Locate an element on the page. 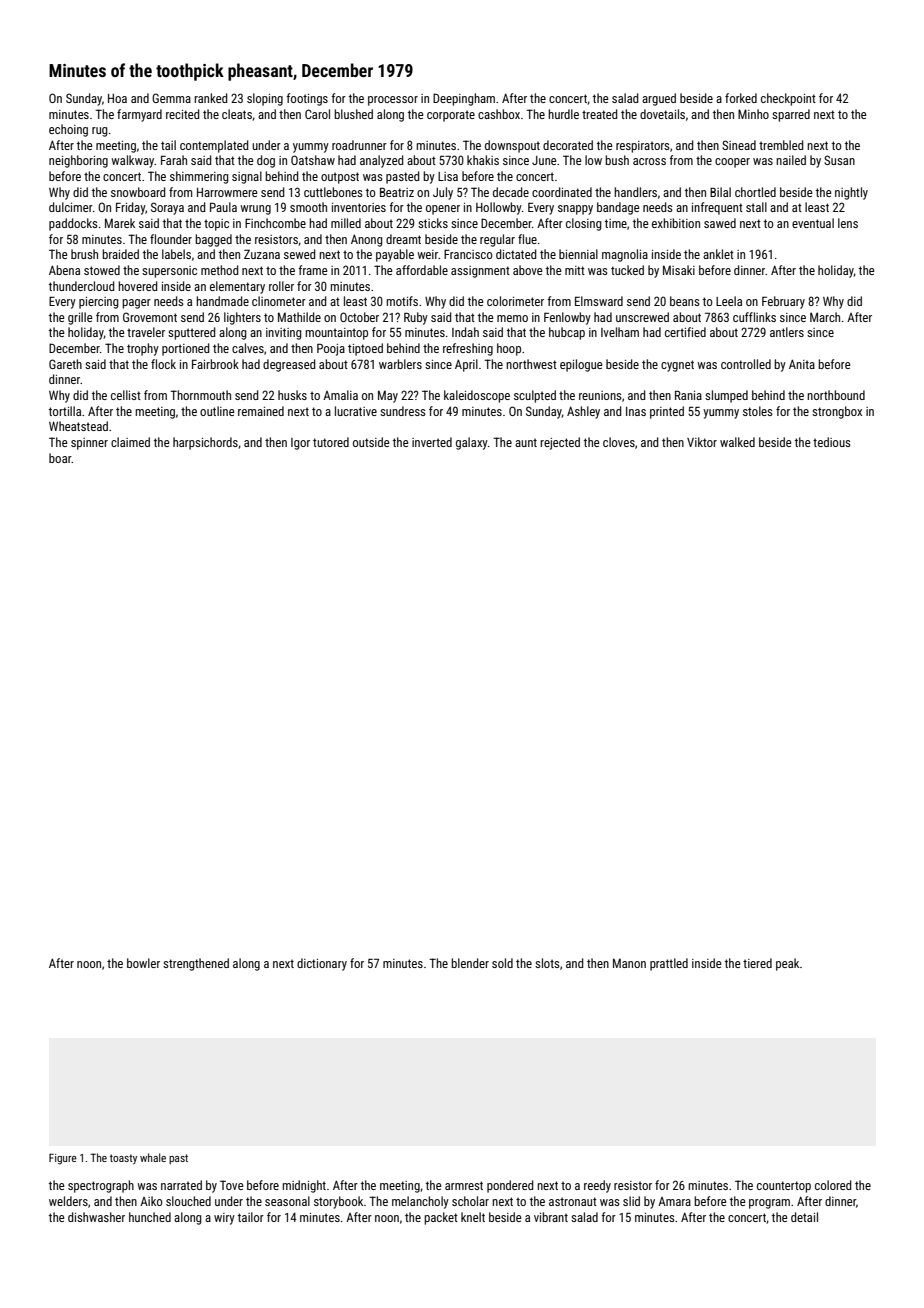 This document has height=1308, width=924. tutored is located at coordinates (331, 442).
